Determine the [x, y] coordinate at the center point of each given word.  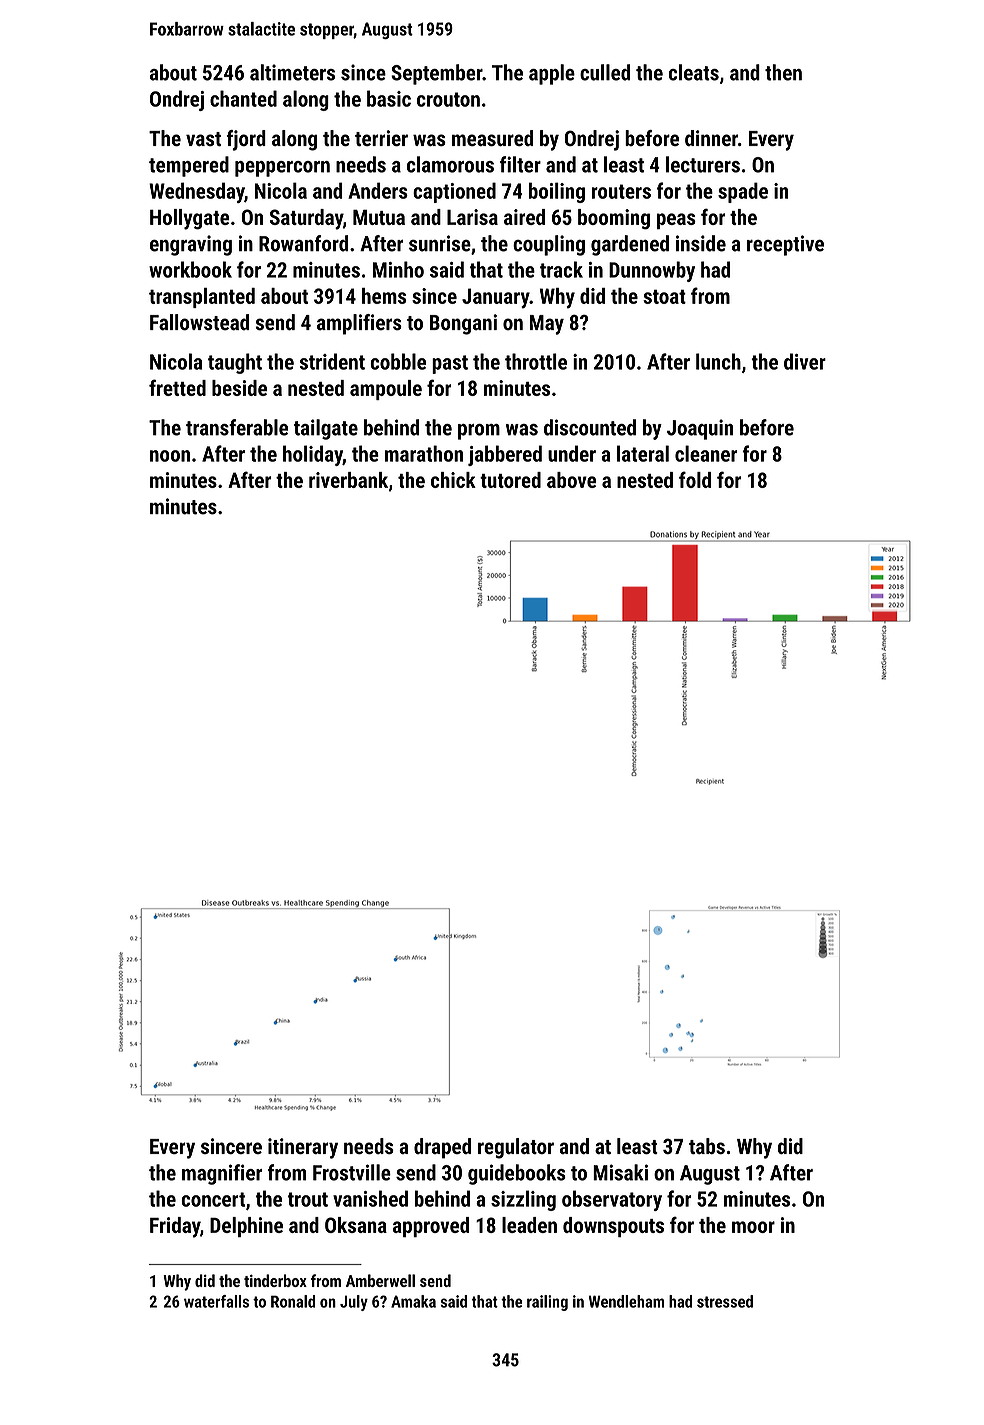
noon [170, 456]
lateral [643, 453]
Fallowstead [199, 322]
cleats [694, 72]
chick [453, 480]
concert [213, 1199]
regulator [516, 1148]
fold [695, 479]
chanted [243, 98]
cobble [398, 361]
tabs [707, 1146]
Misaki [620, 1172]
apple [552, 74]
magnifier [222, 1174]
